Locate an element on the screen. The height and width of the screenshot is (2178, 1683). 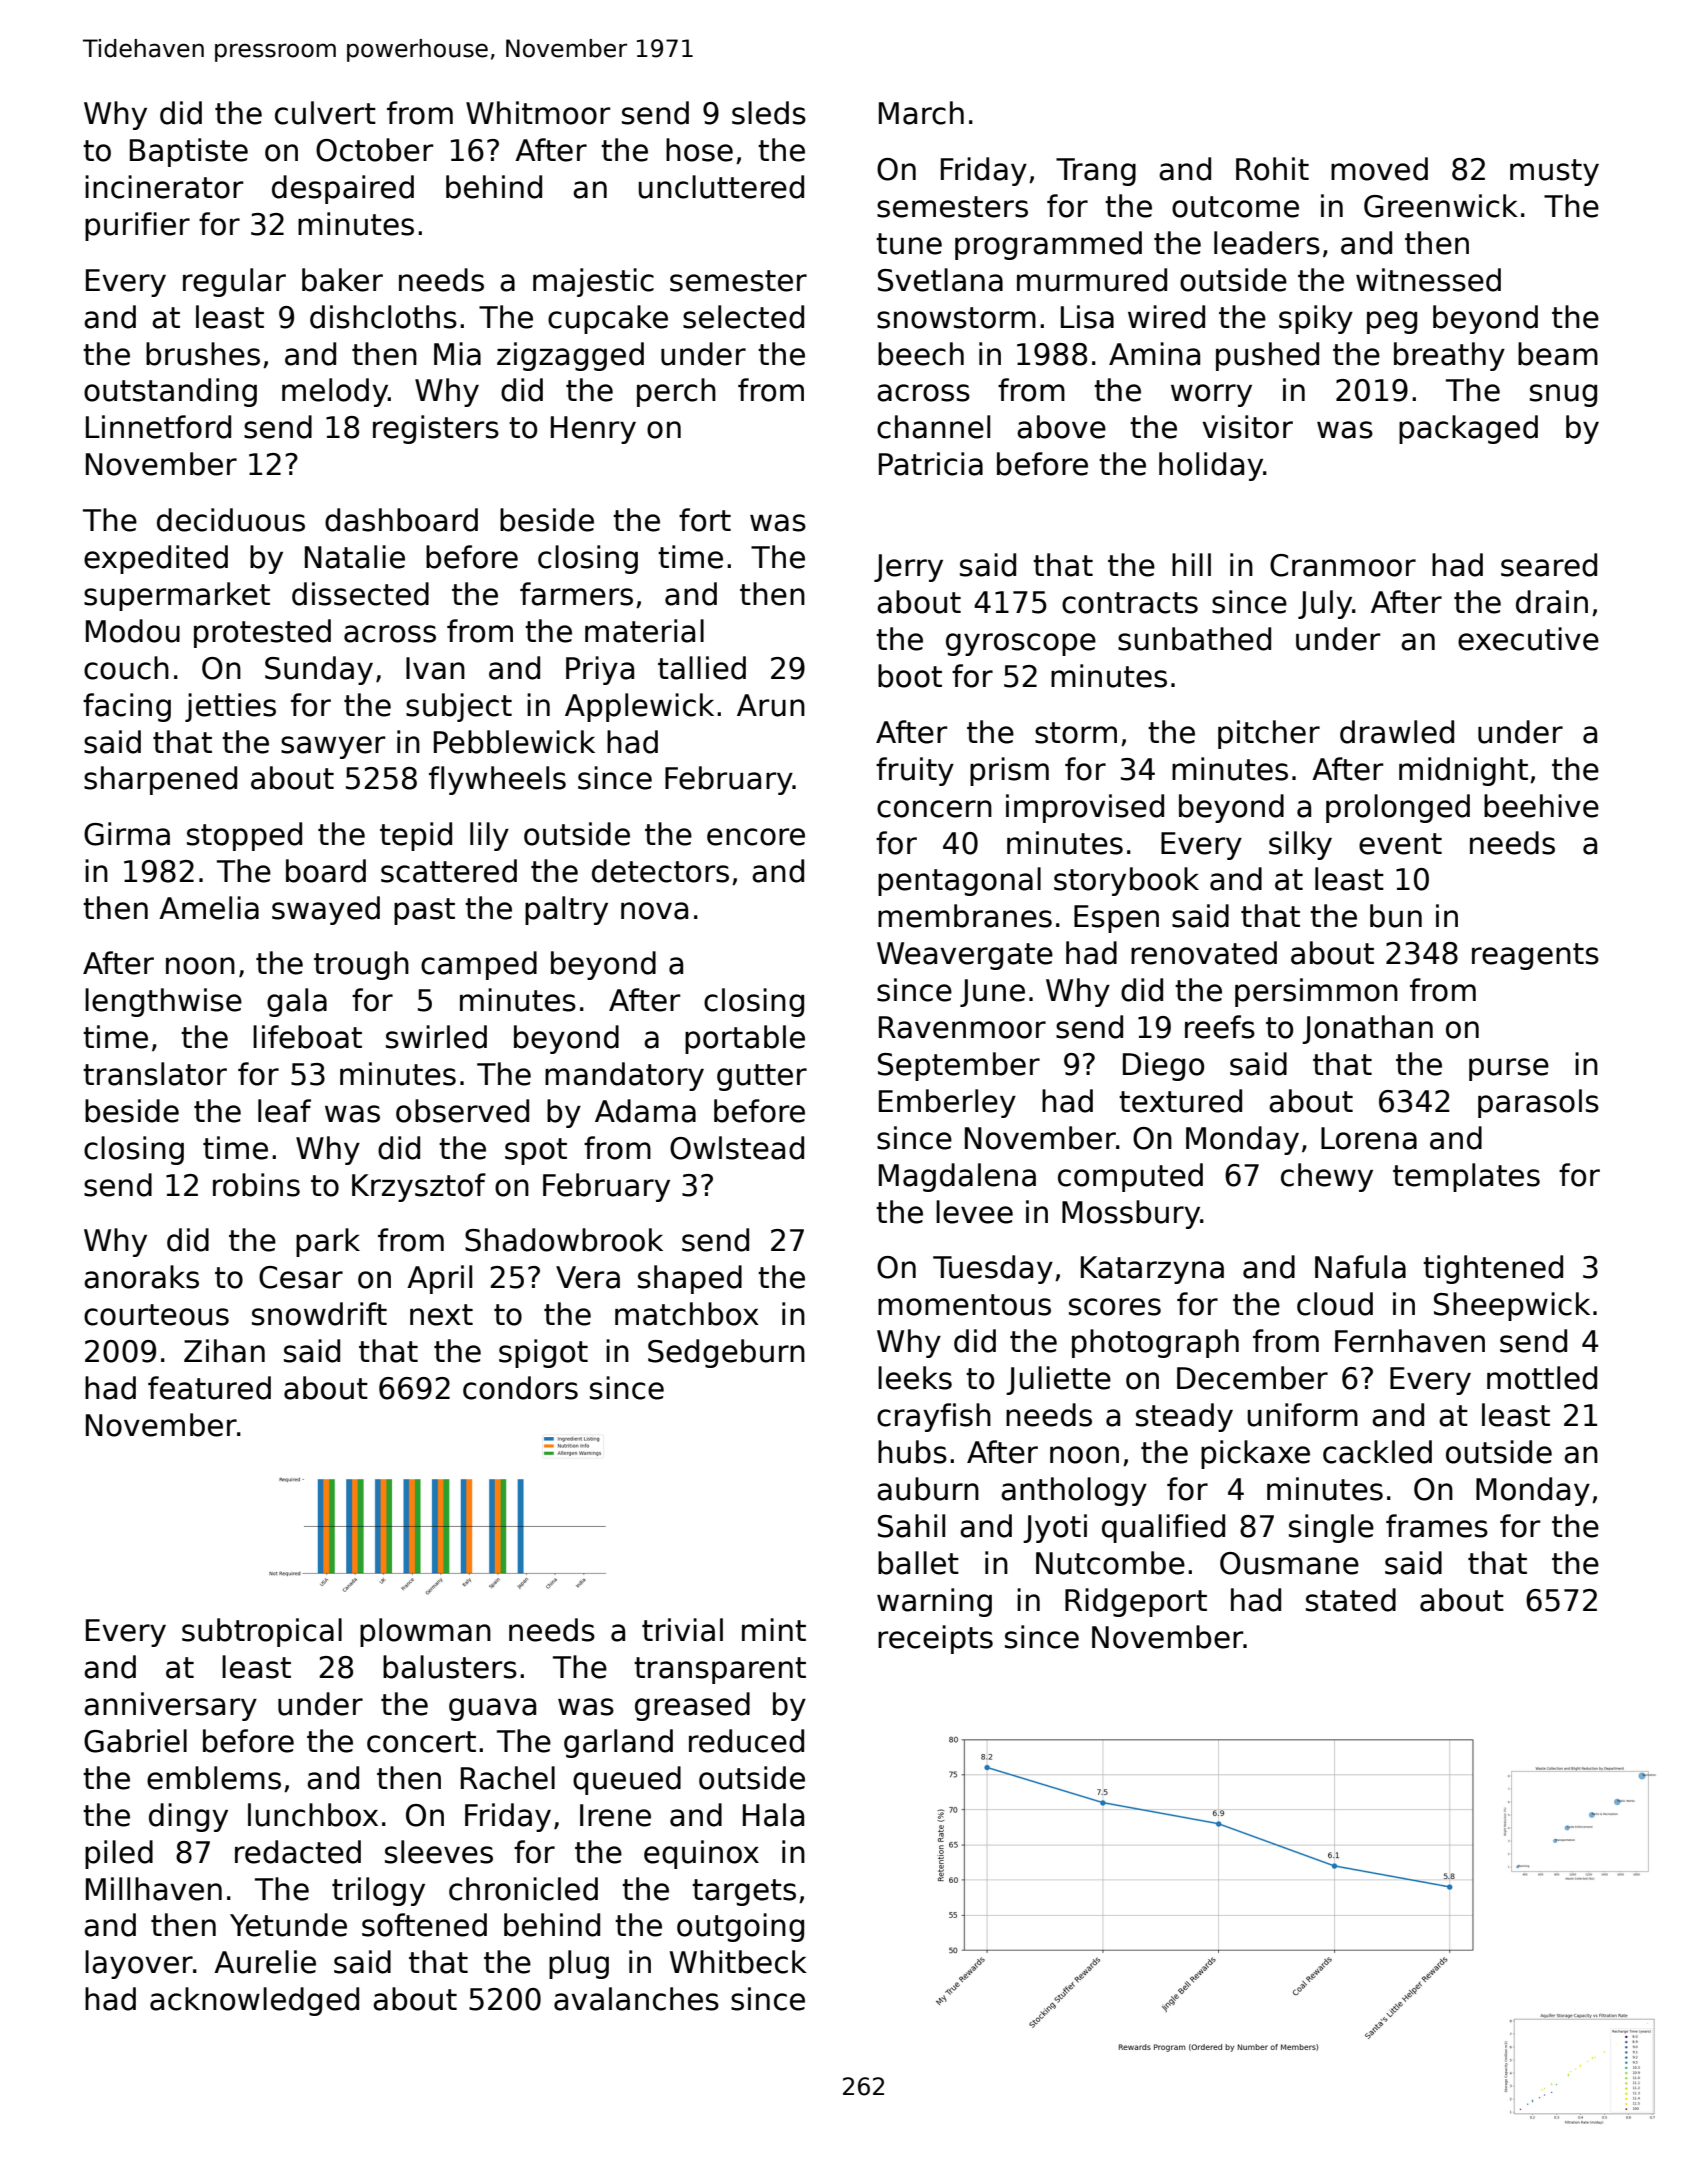
momentous is located at coordinates (964, 1305).
